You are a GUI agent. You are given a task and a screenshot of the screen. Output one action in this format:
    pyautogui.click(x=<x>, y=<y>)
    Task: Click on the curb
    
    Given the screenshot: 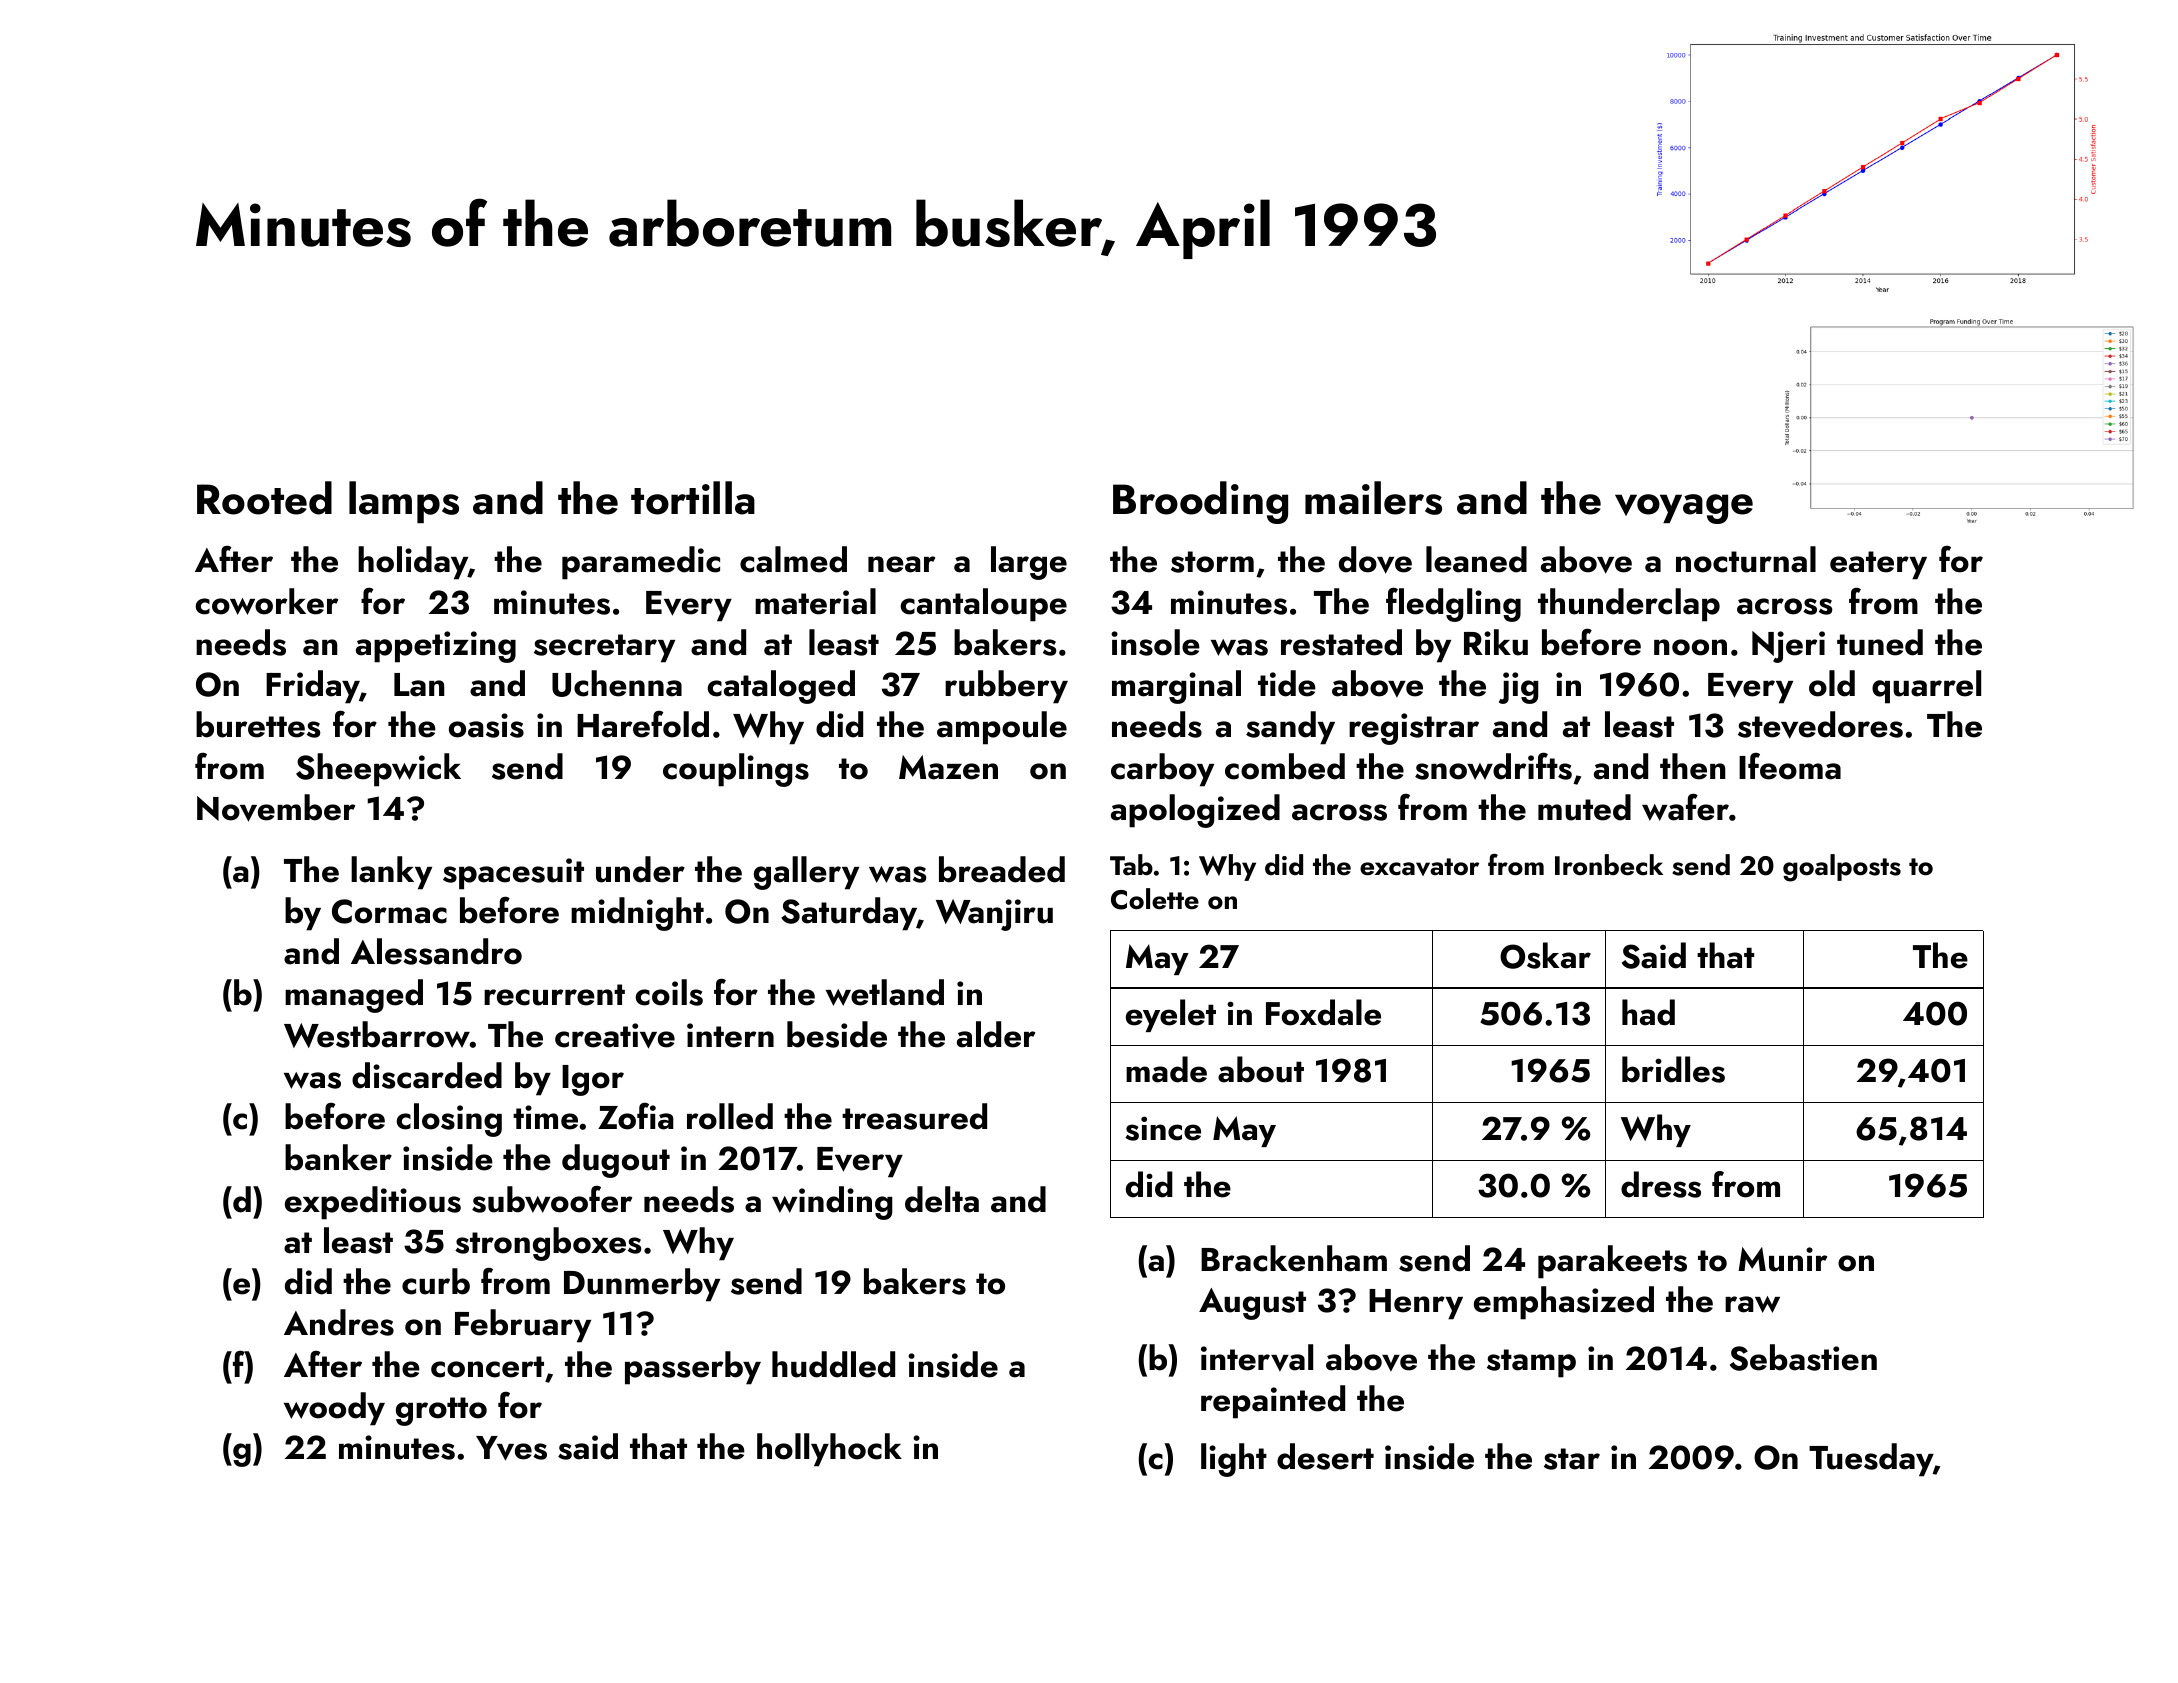 What is the action you would take?
    pyautogui.click(x=436, y=1281)
